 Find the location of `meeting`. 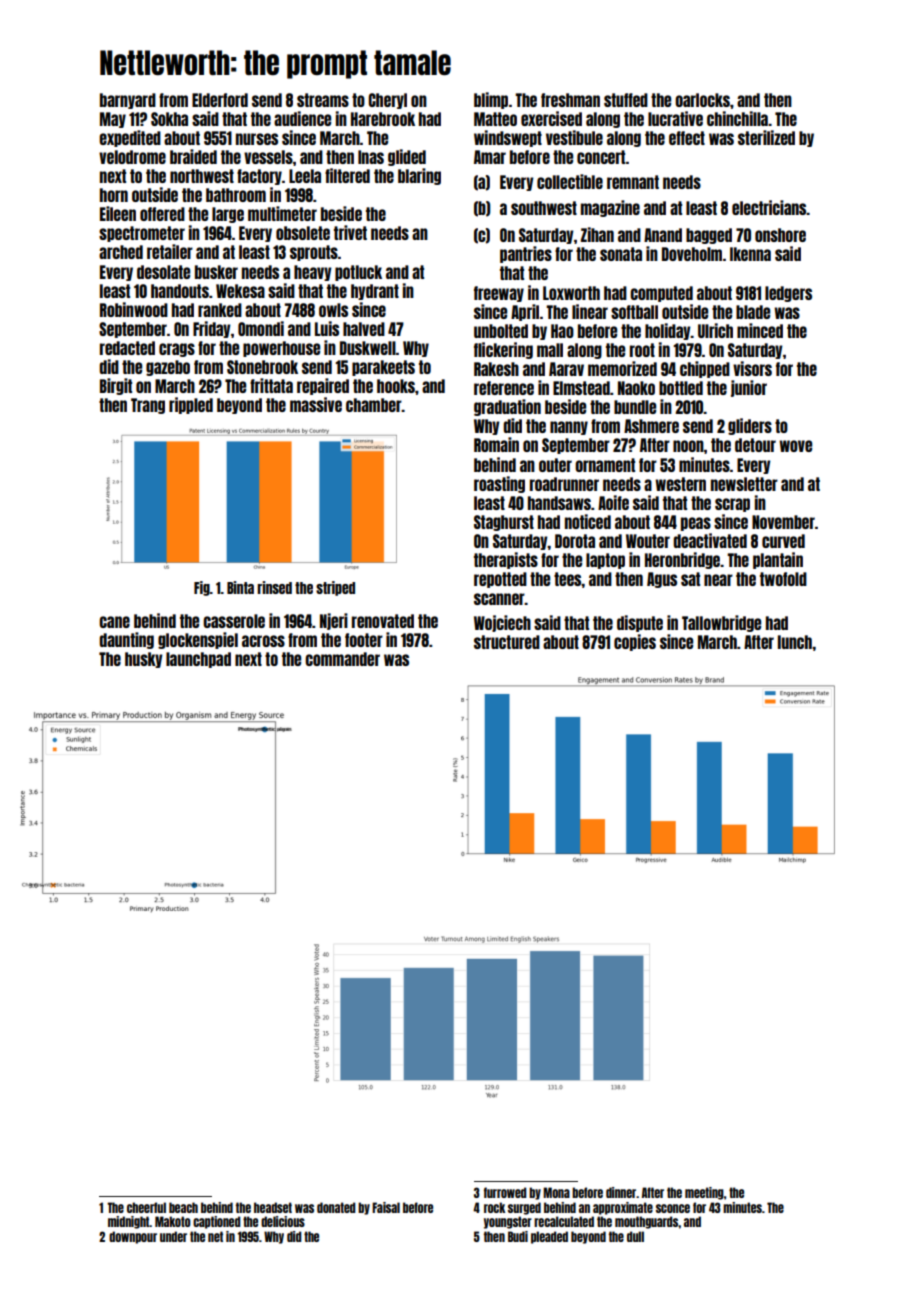

meeting is located at coordinates (704, 1193).
